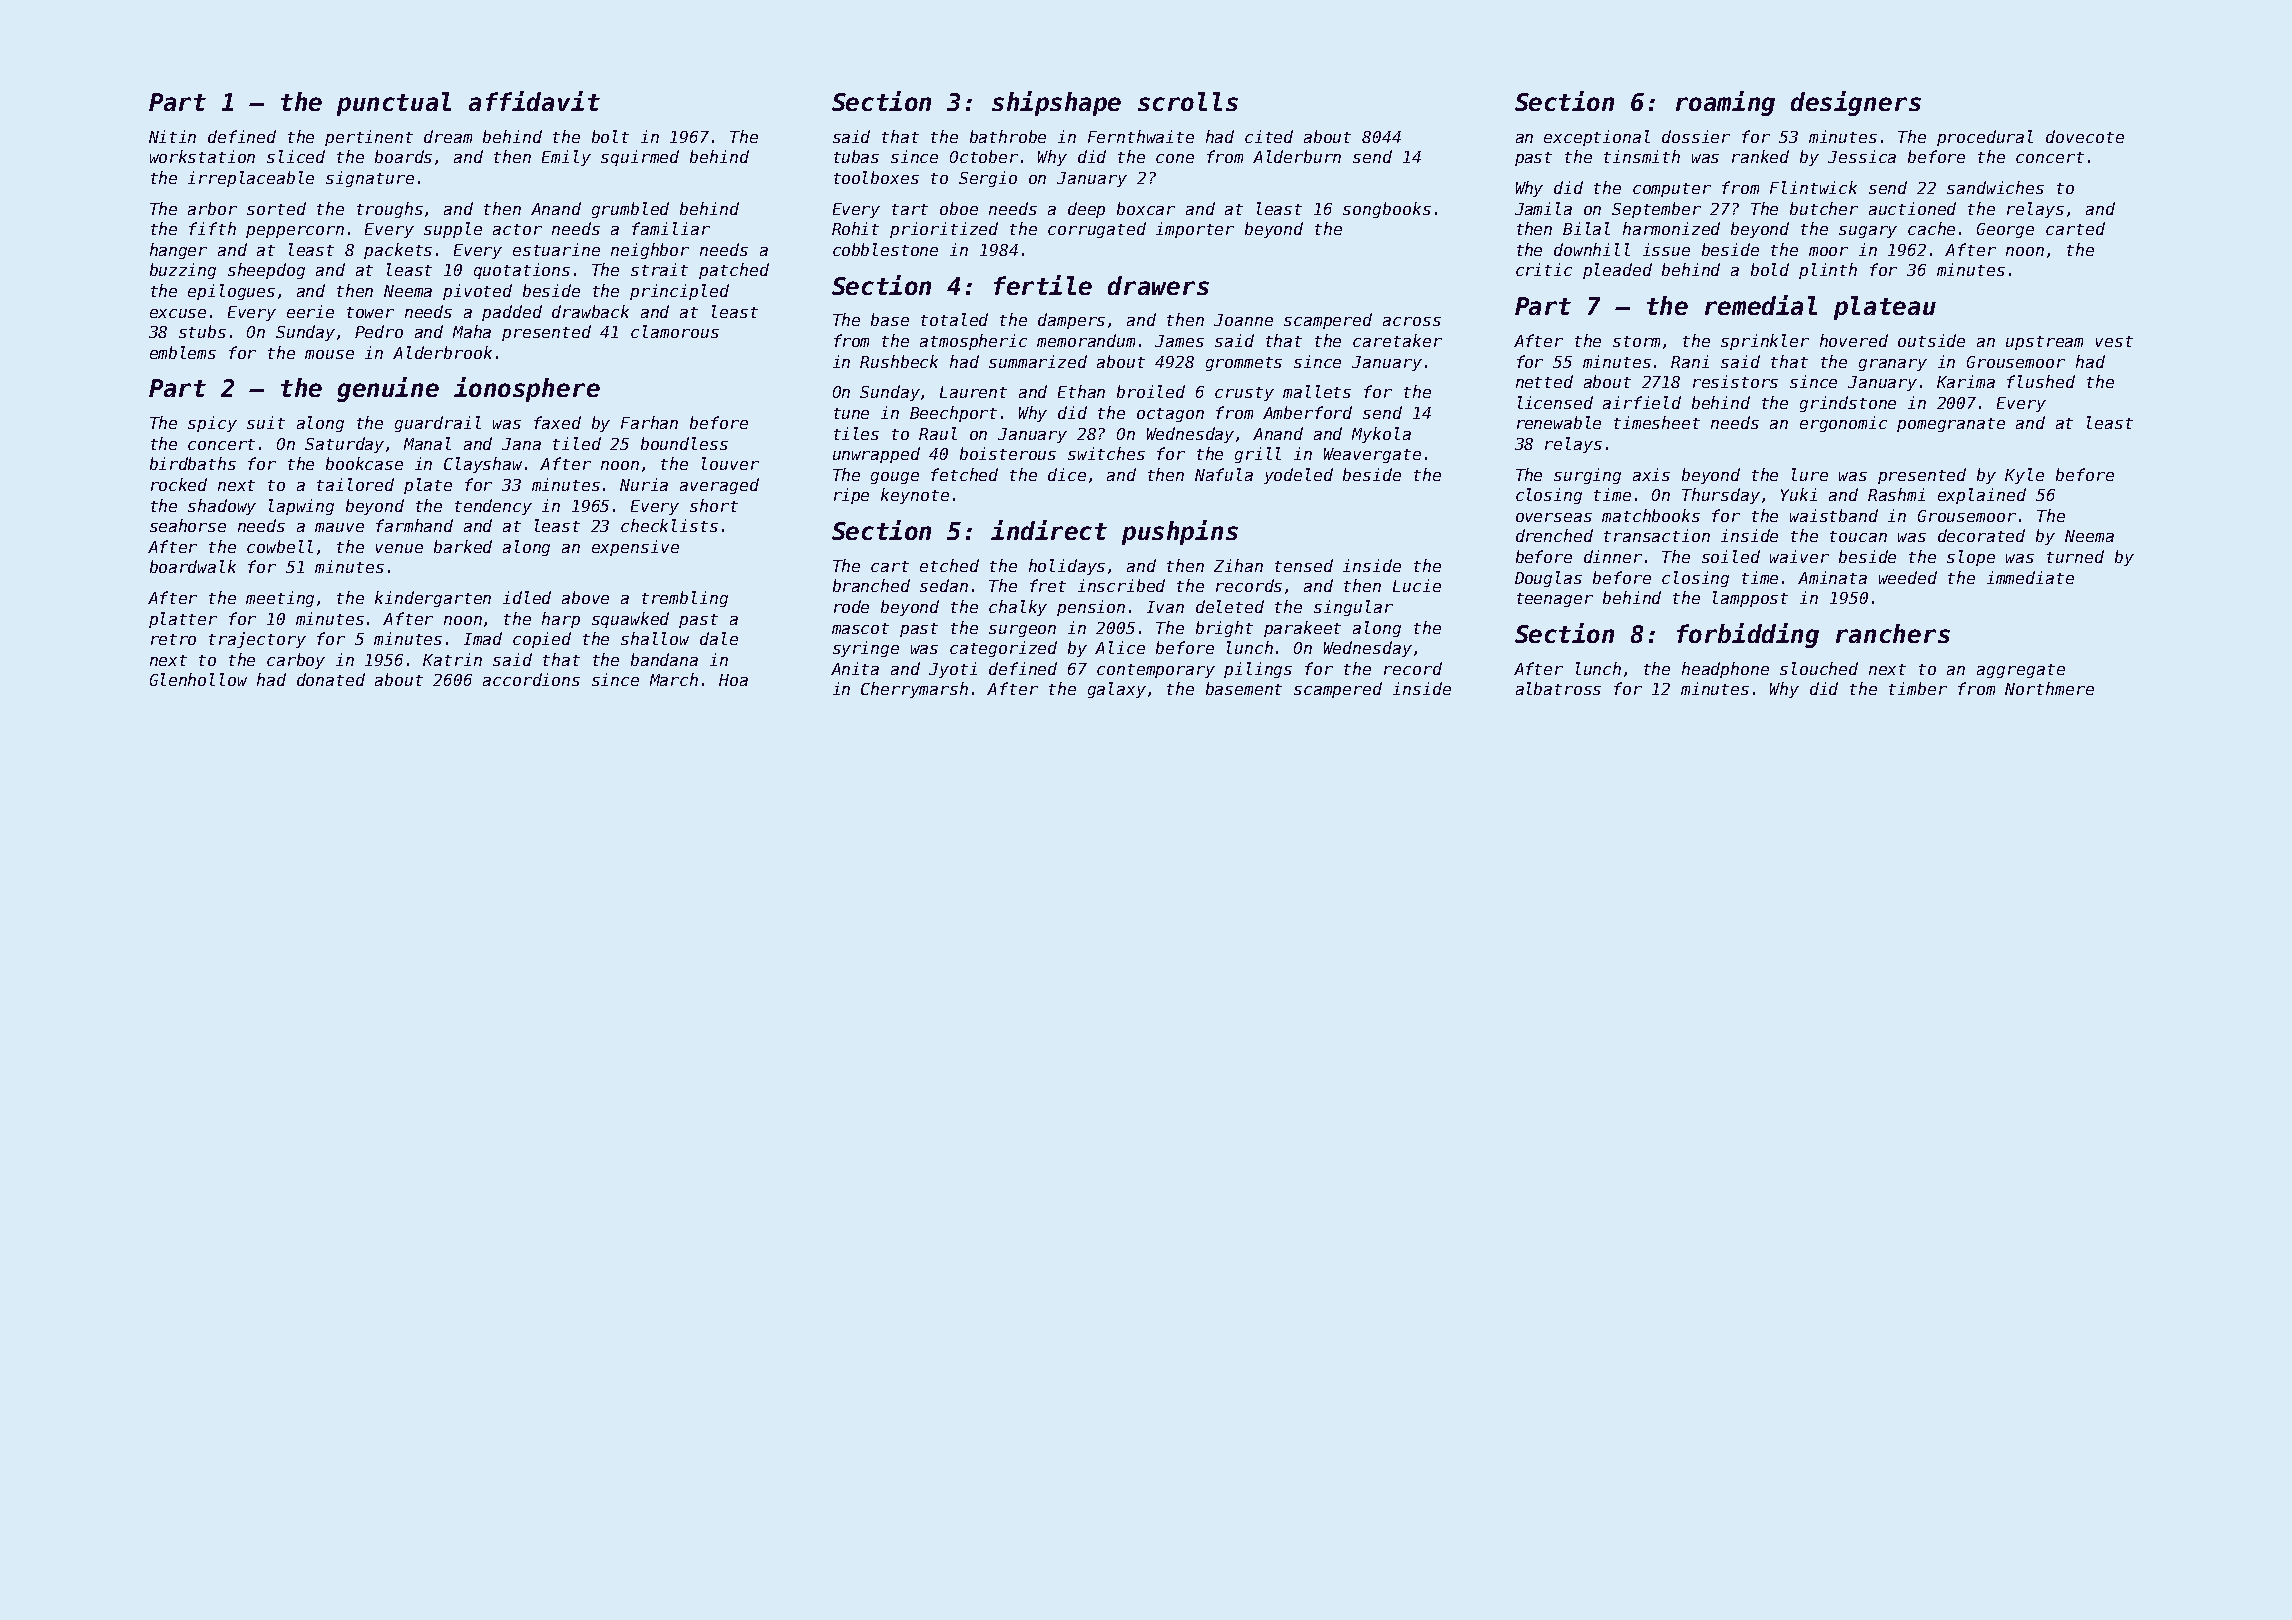 Image resolution: width=2292 pixels, height=1620 pixels. I want to click on grill, so click(1258, 455).
